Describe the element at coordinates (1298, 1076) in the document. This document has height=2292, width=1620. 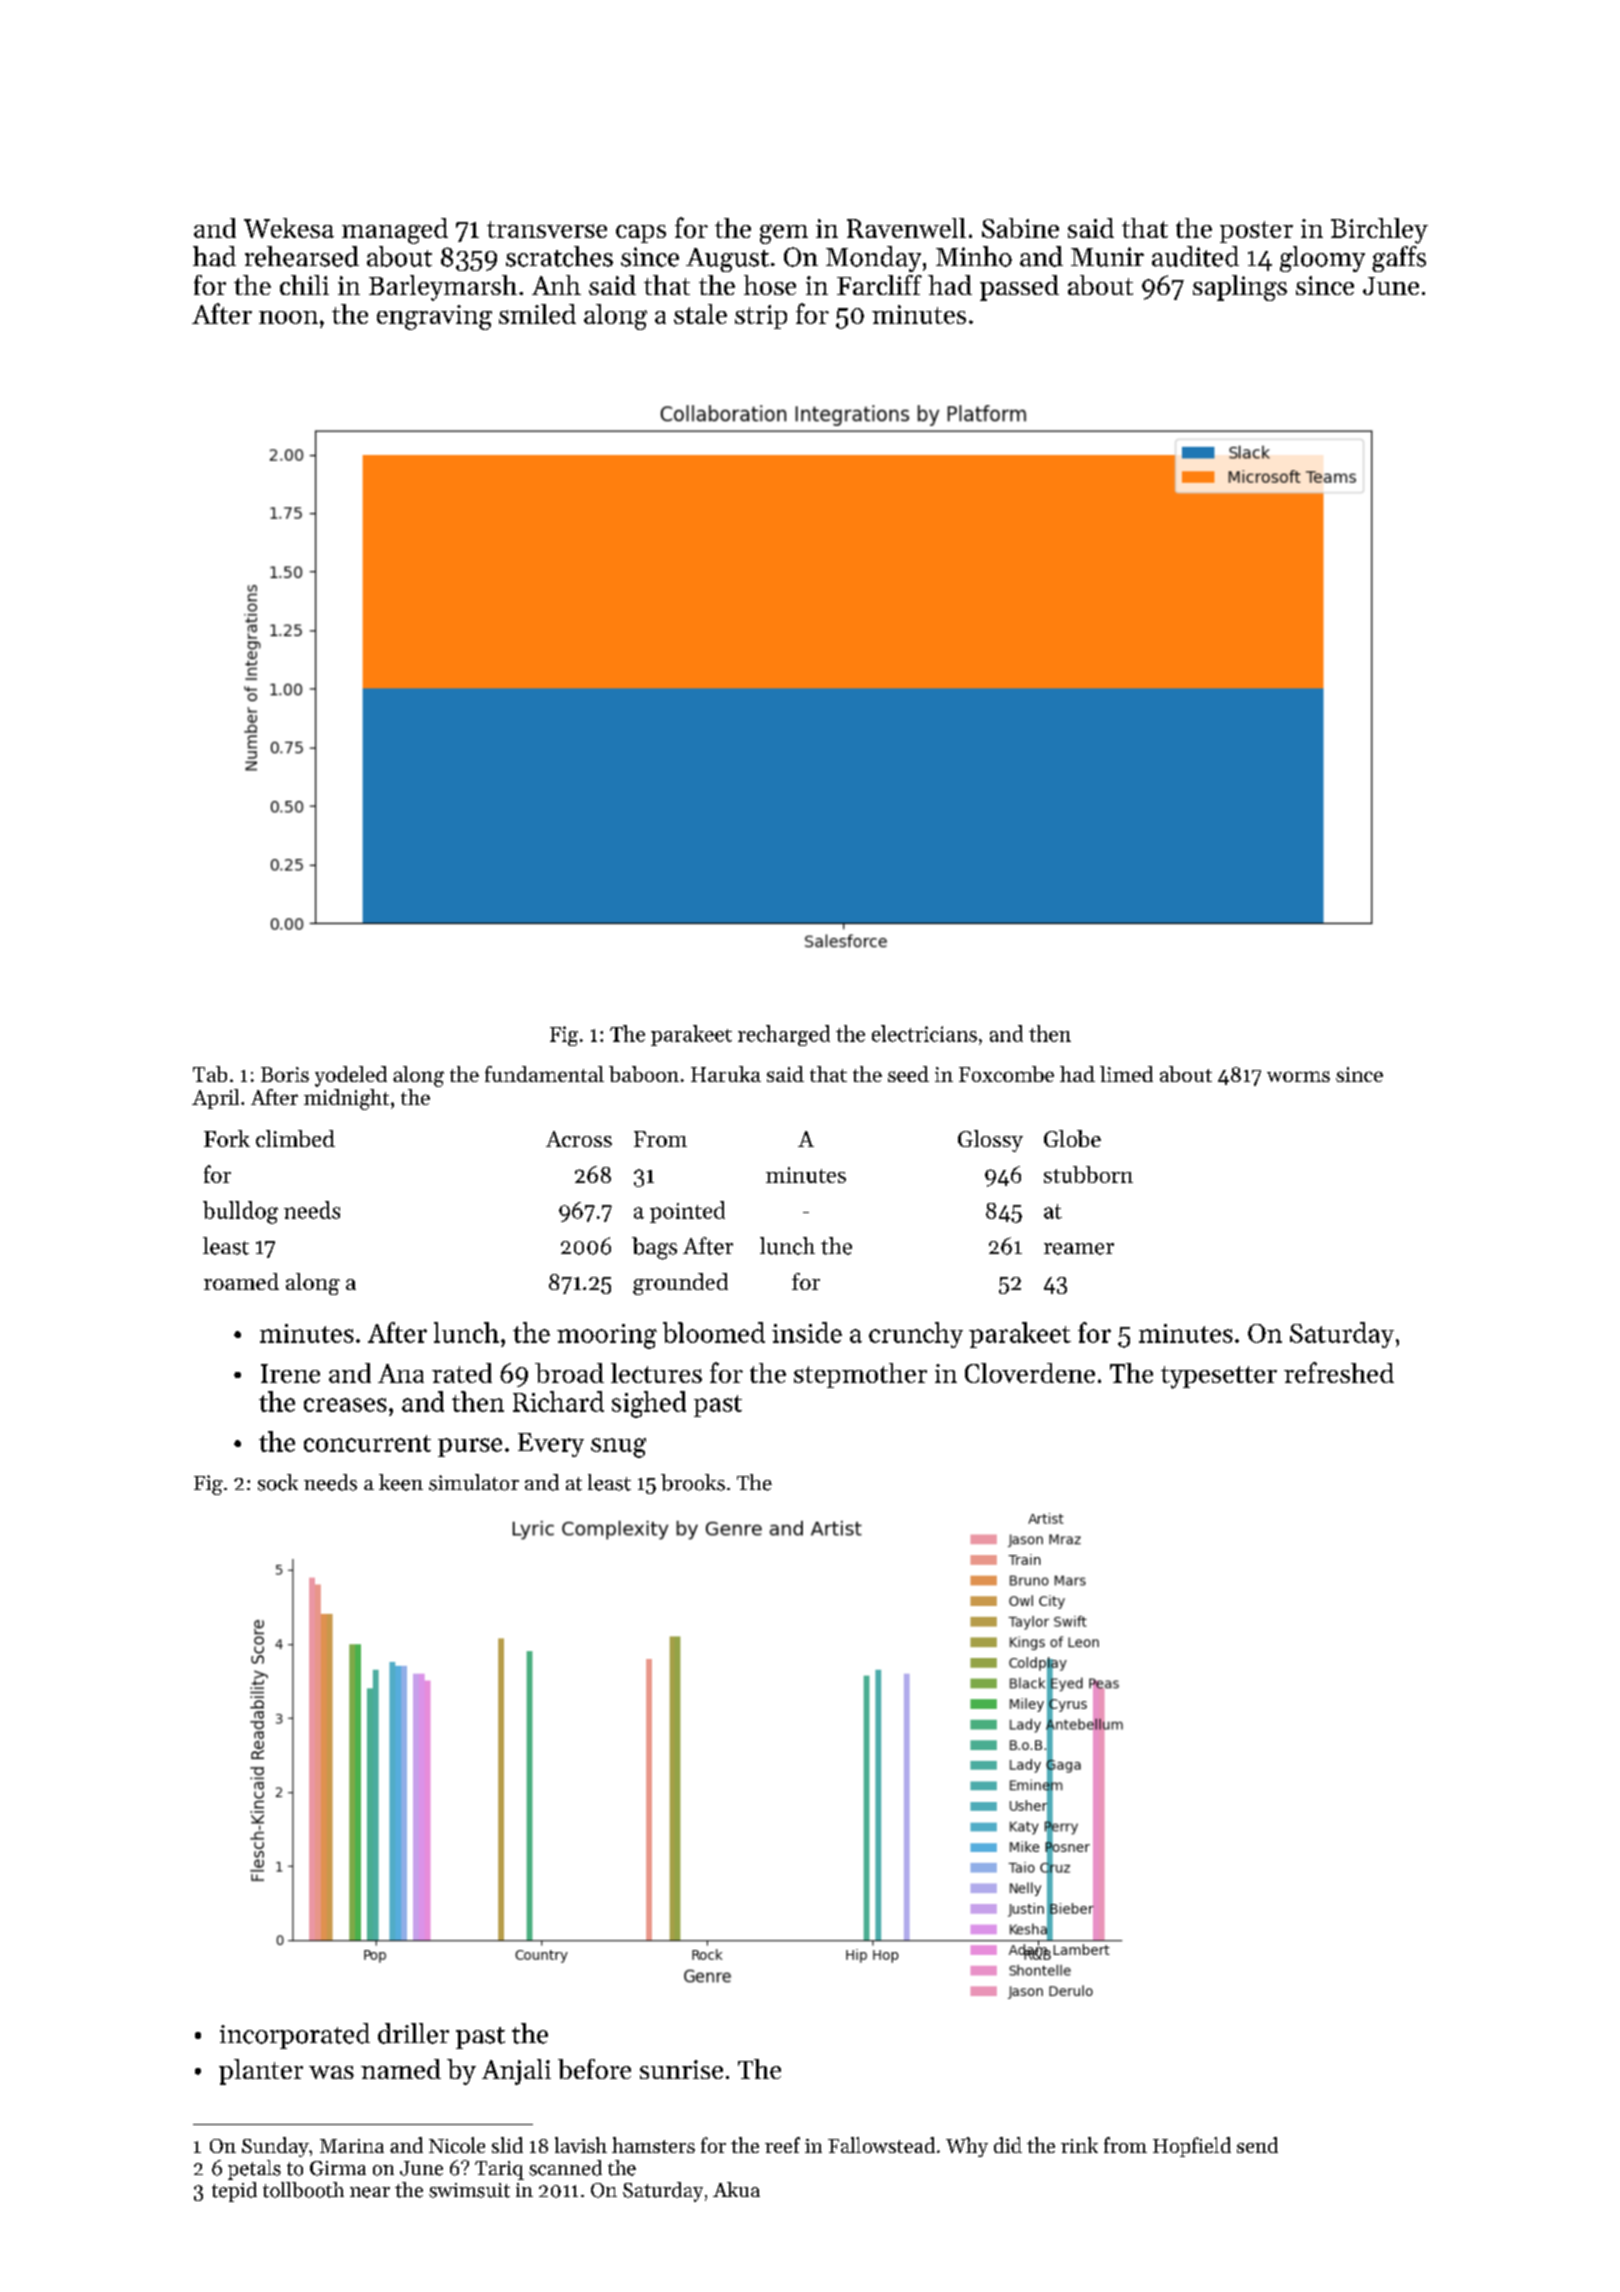
I see `worms` at that location.
